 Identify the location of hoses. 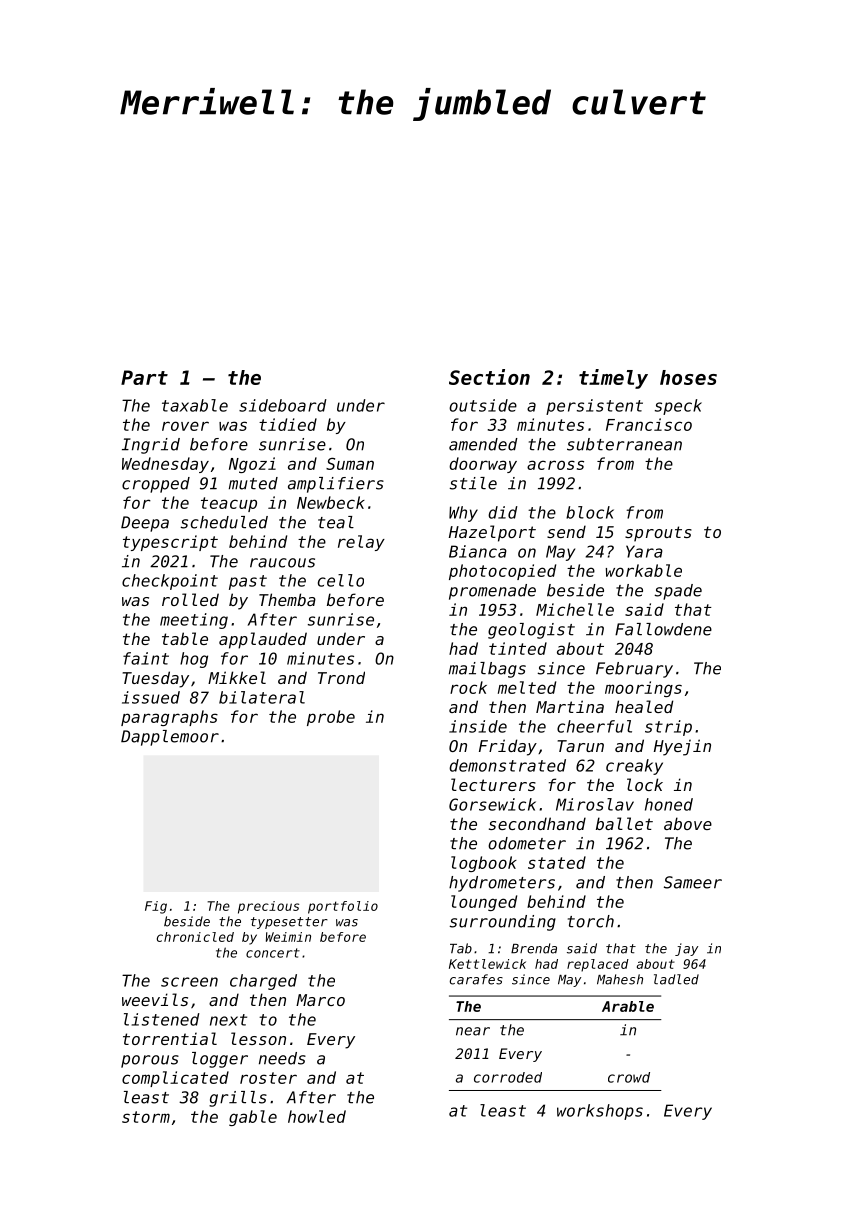
(688, 377).
